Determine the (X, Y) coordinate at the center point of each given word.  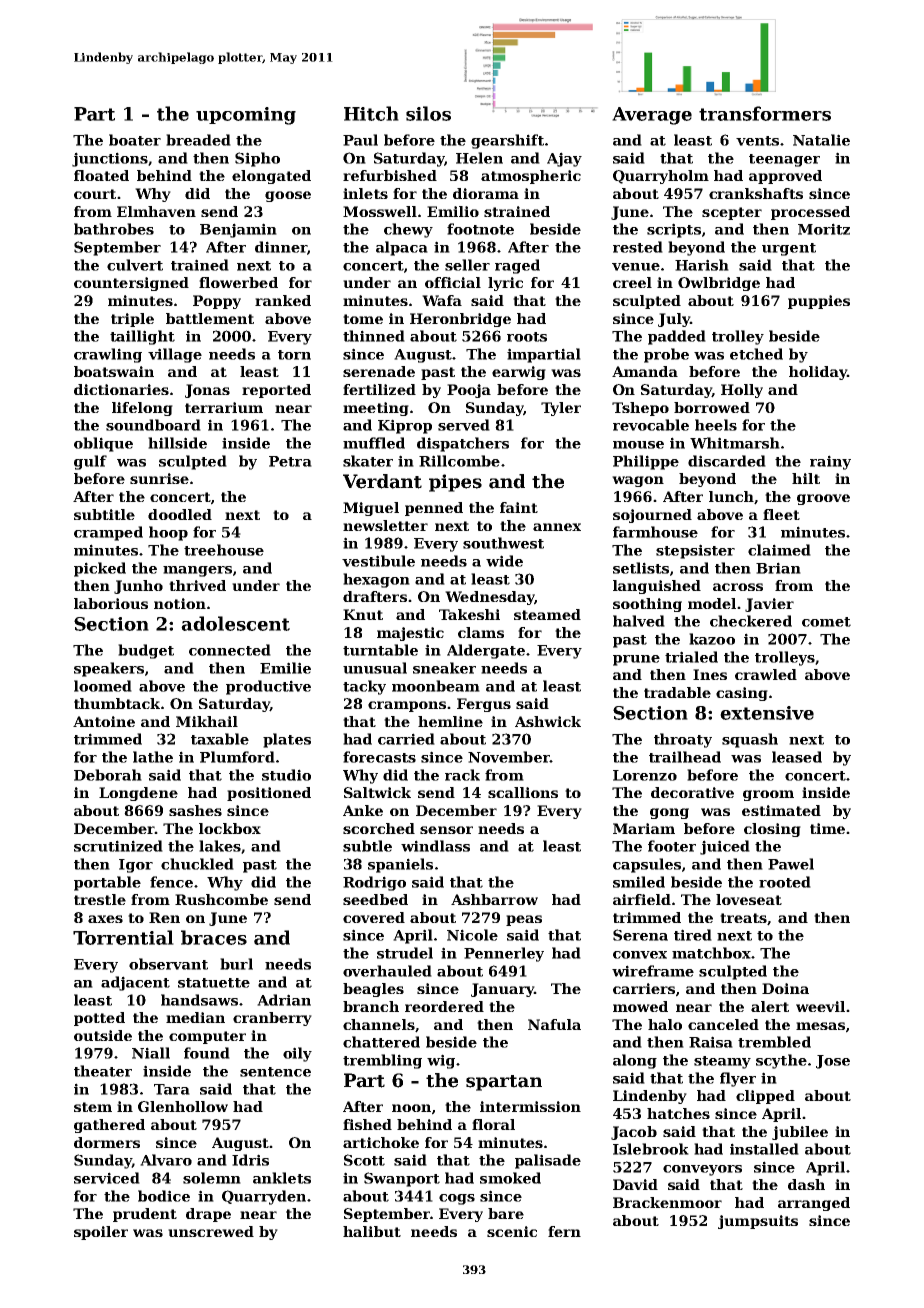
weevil (820, 1006)
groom (768, 795)
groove (823, 499)
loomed (103, 686)
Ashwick (548, 721)
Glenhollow (183, 1106)
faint (519, 507)
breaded (198, 140)
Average (652, 116)
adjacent (135, 983)
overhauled (387, 971)
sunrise (159, 478)
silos (428, 113)
